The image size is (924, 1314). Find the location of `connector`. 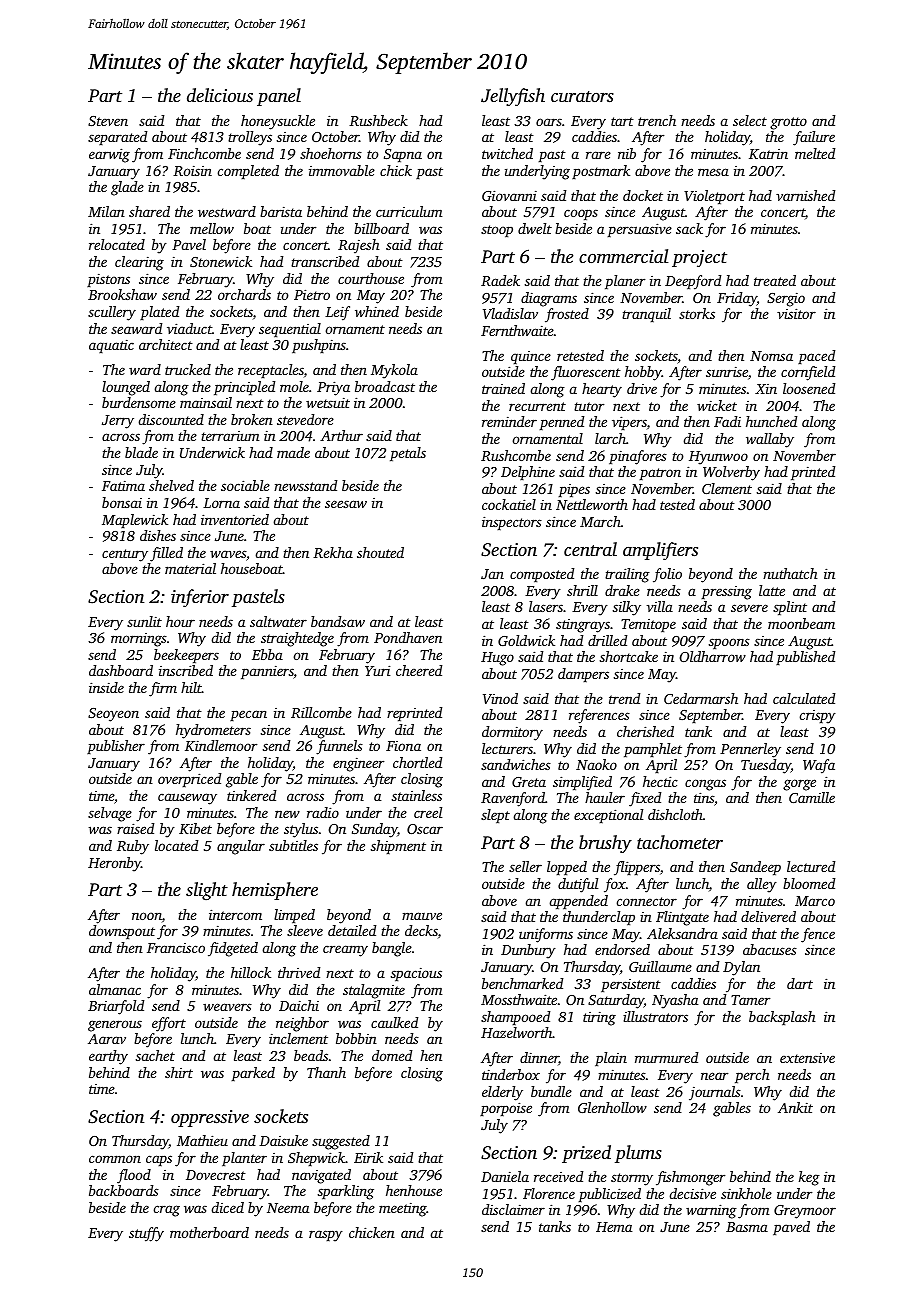

connector is located at coordinates (647, 901).
